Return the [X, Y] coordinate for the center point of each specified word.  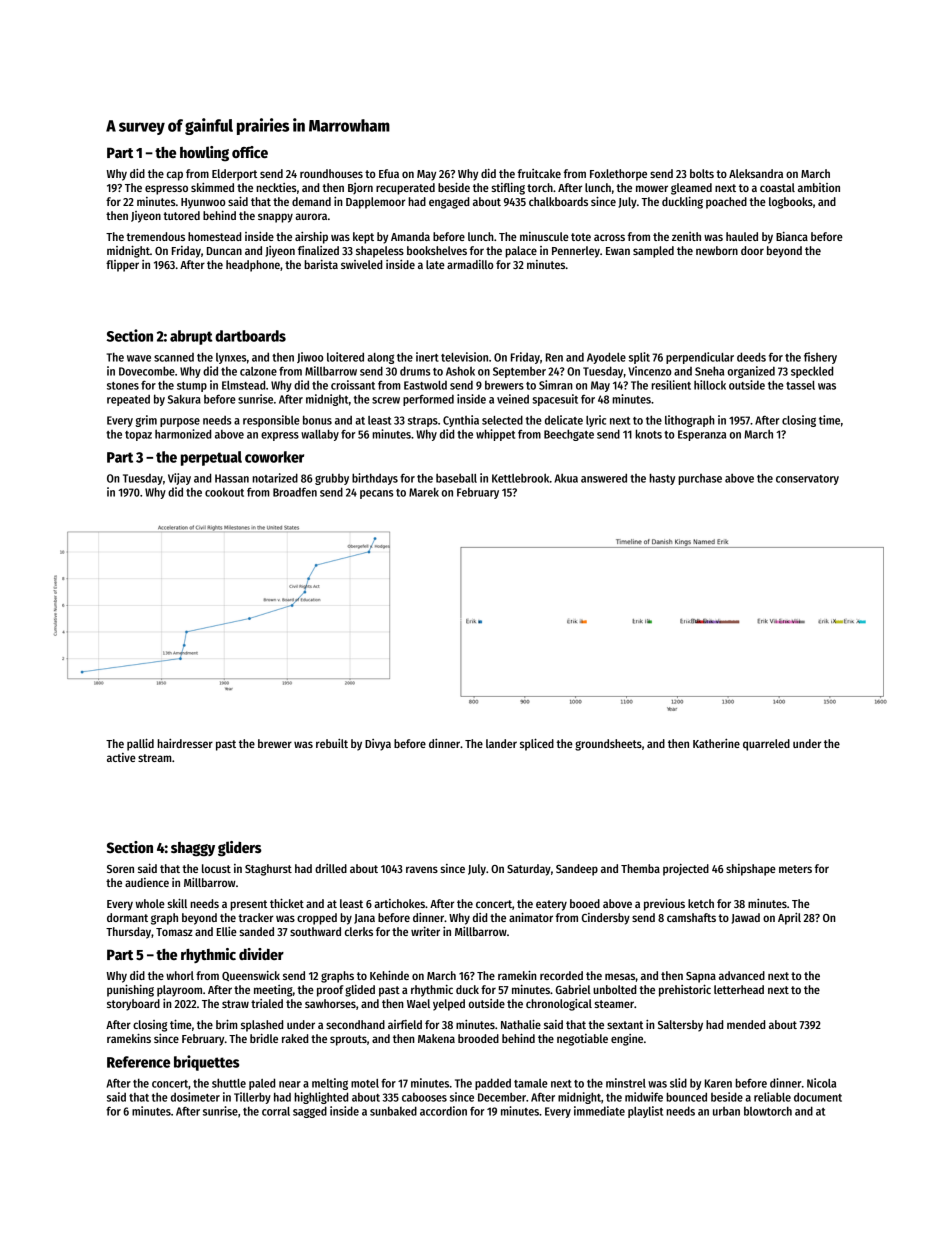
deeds [751, 357]
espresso [166, 190]
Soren [120, 869]
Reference [138, 1062]
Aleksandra [756, 173]
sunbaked [393, 1111]
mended [746, 1024]
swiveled [361, 264]
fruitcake [539, 173]
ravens [422, 869]
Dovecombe [147, 371]
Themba [640, 868]
